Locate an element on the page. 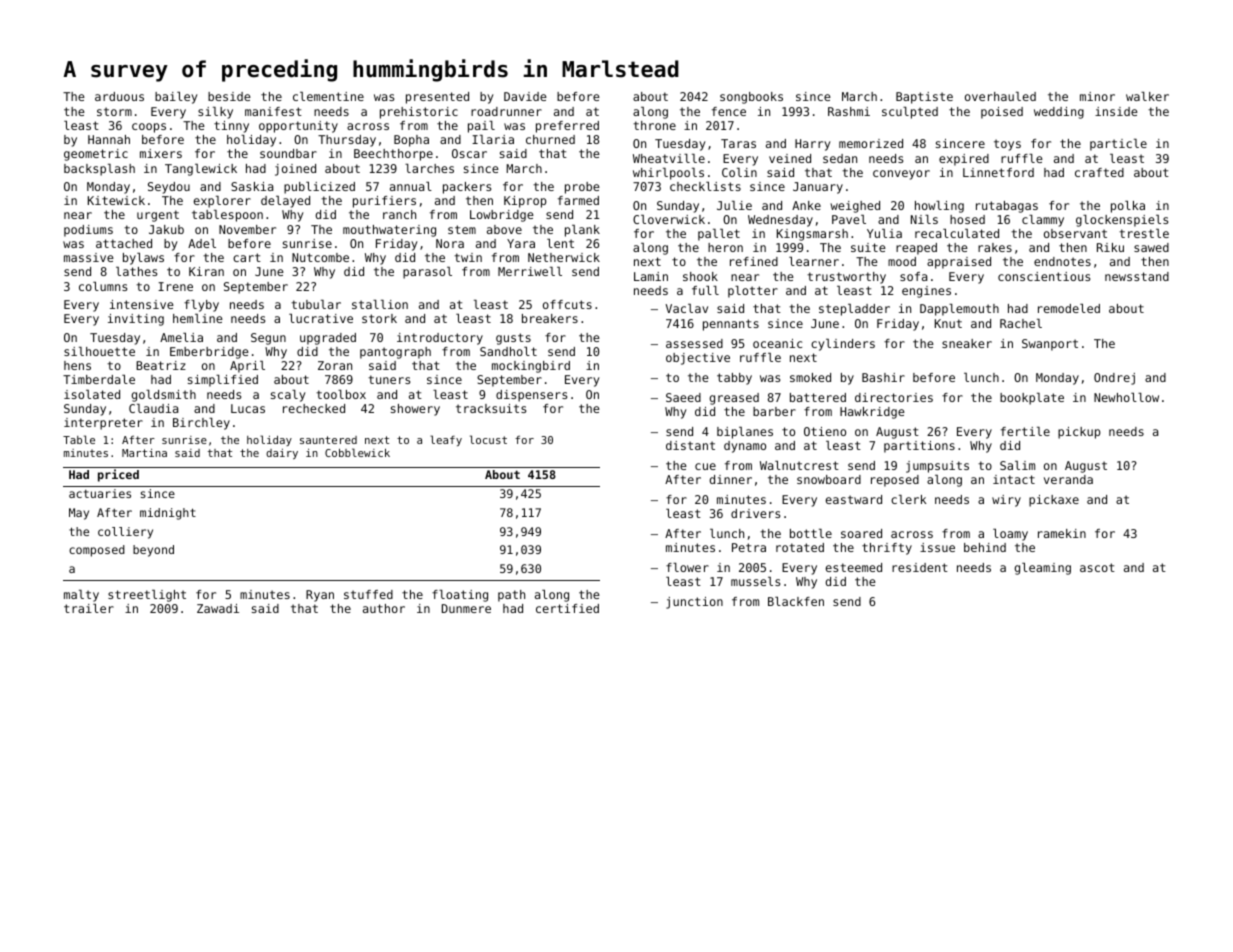 The width and height of the image is (1233, 952). breakers is located at coordinates (550, 318).
